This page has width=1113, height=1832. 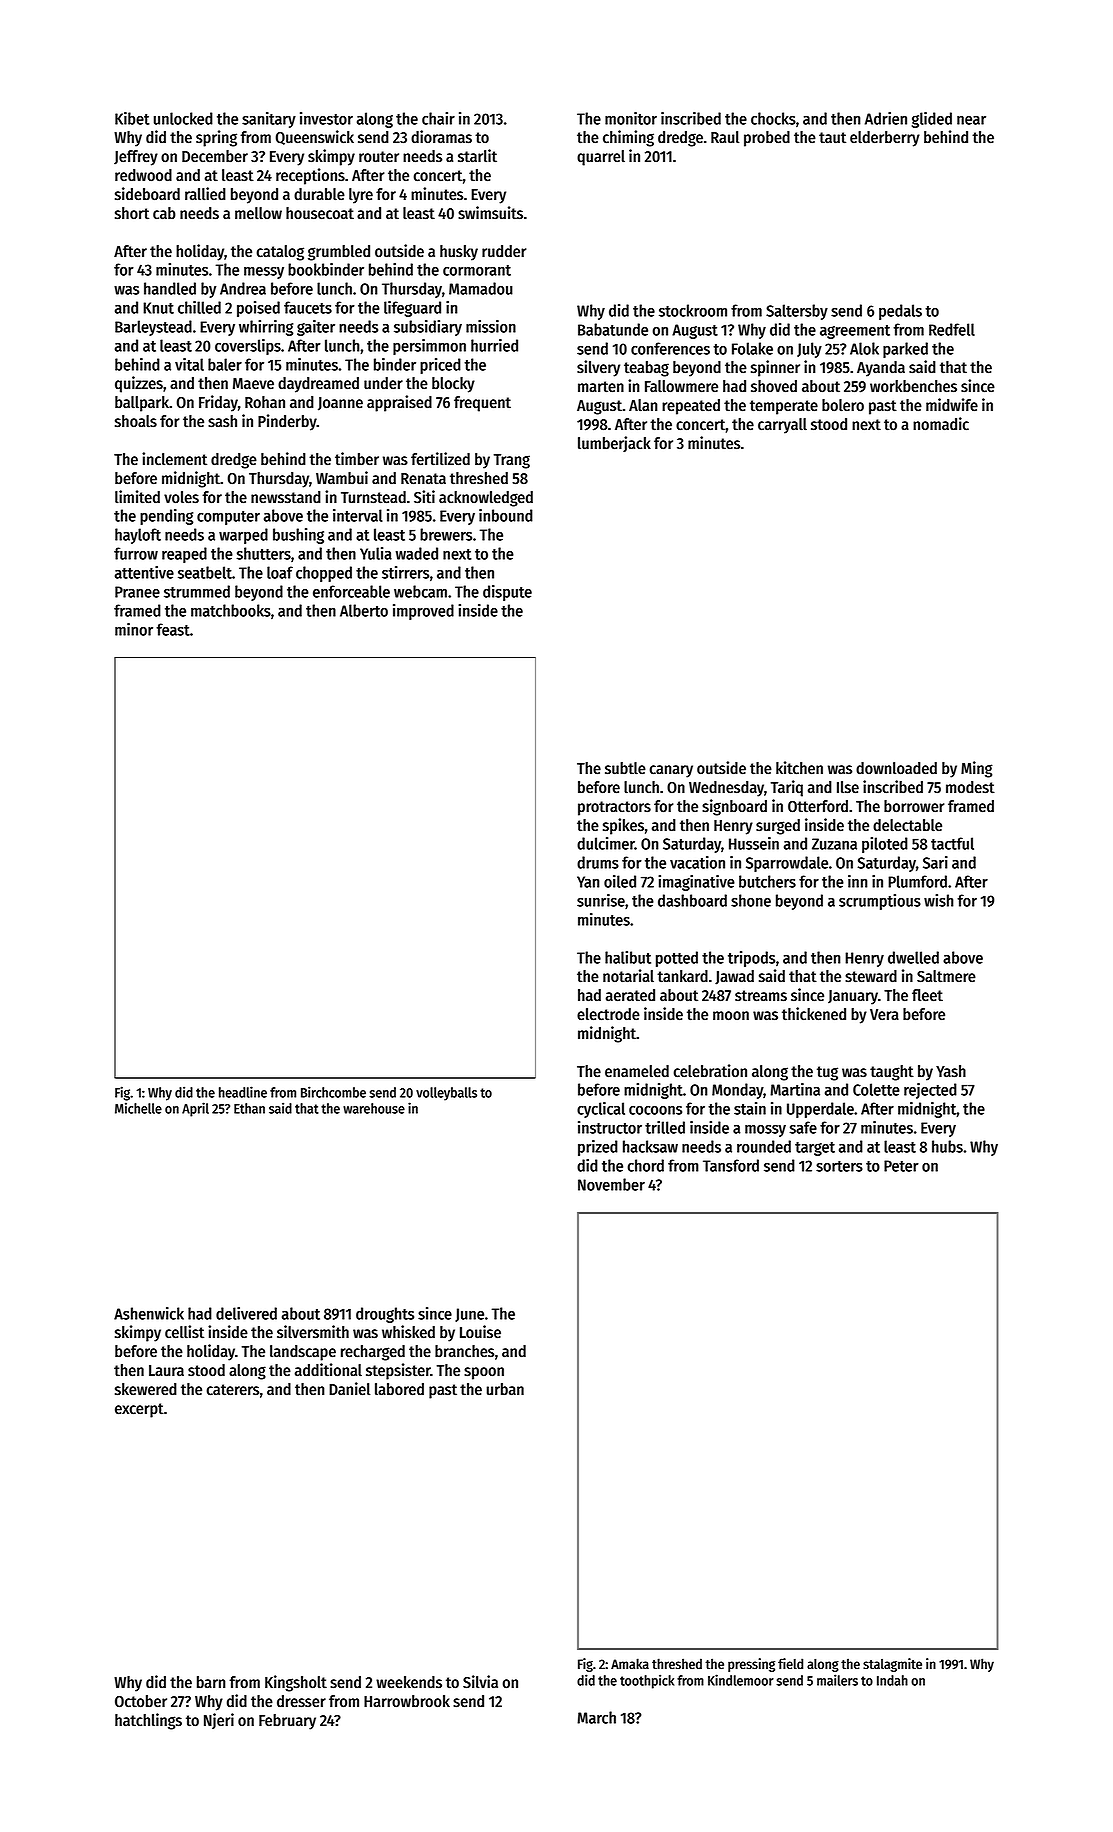 I want to click on urban, so click(x=505, y=1389).
